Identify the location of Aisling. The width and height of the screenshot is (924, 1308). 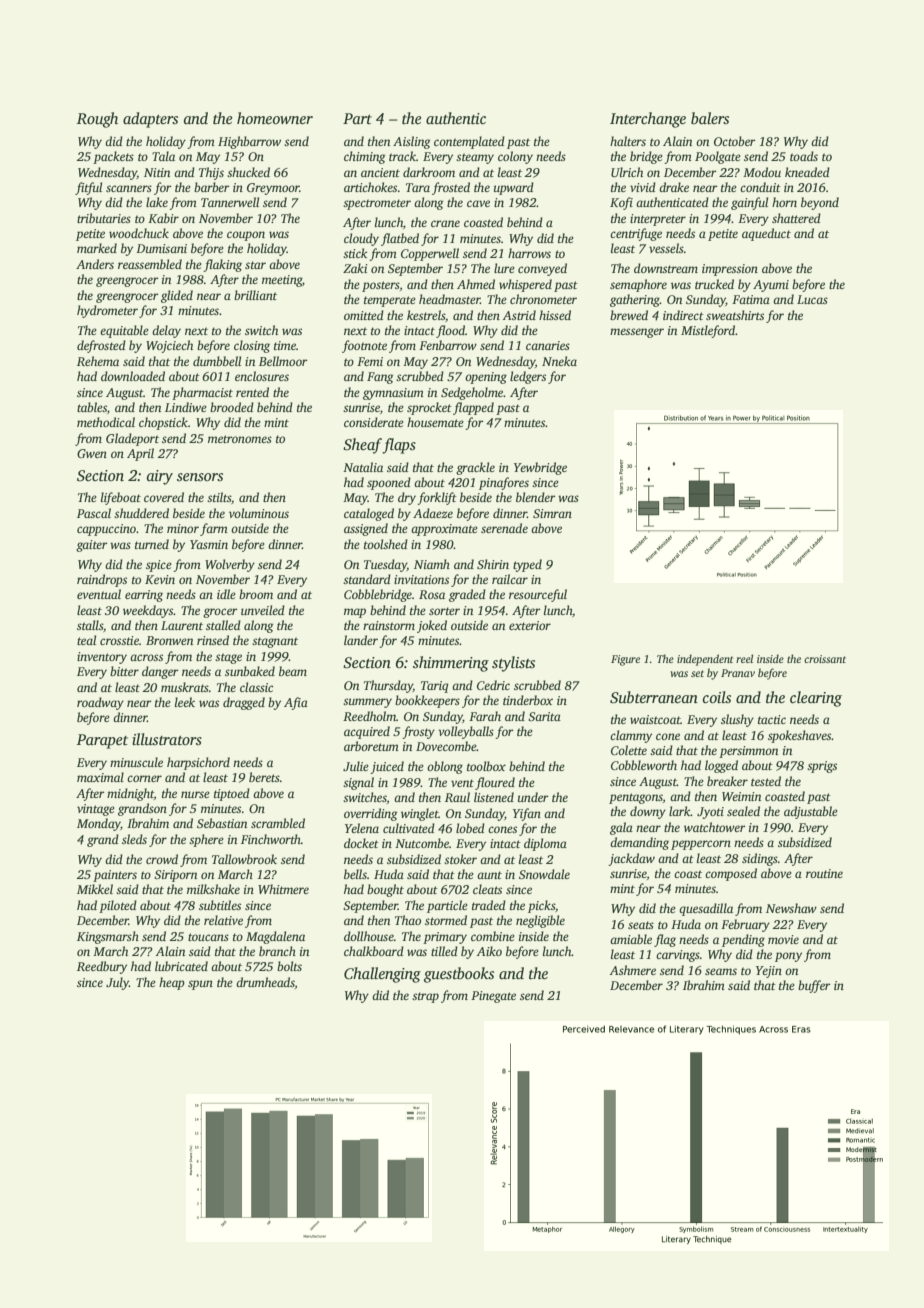
(411, 142).
